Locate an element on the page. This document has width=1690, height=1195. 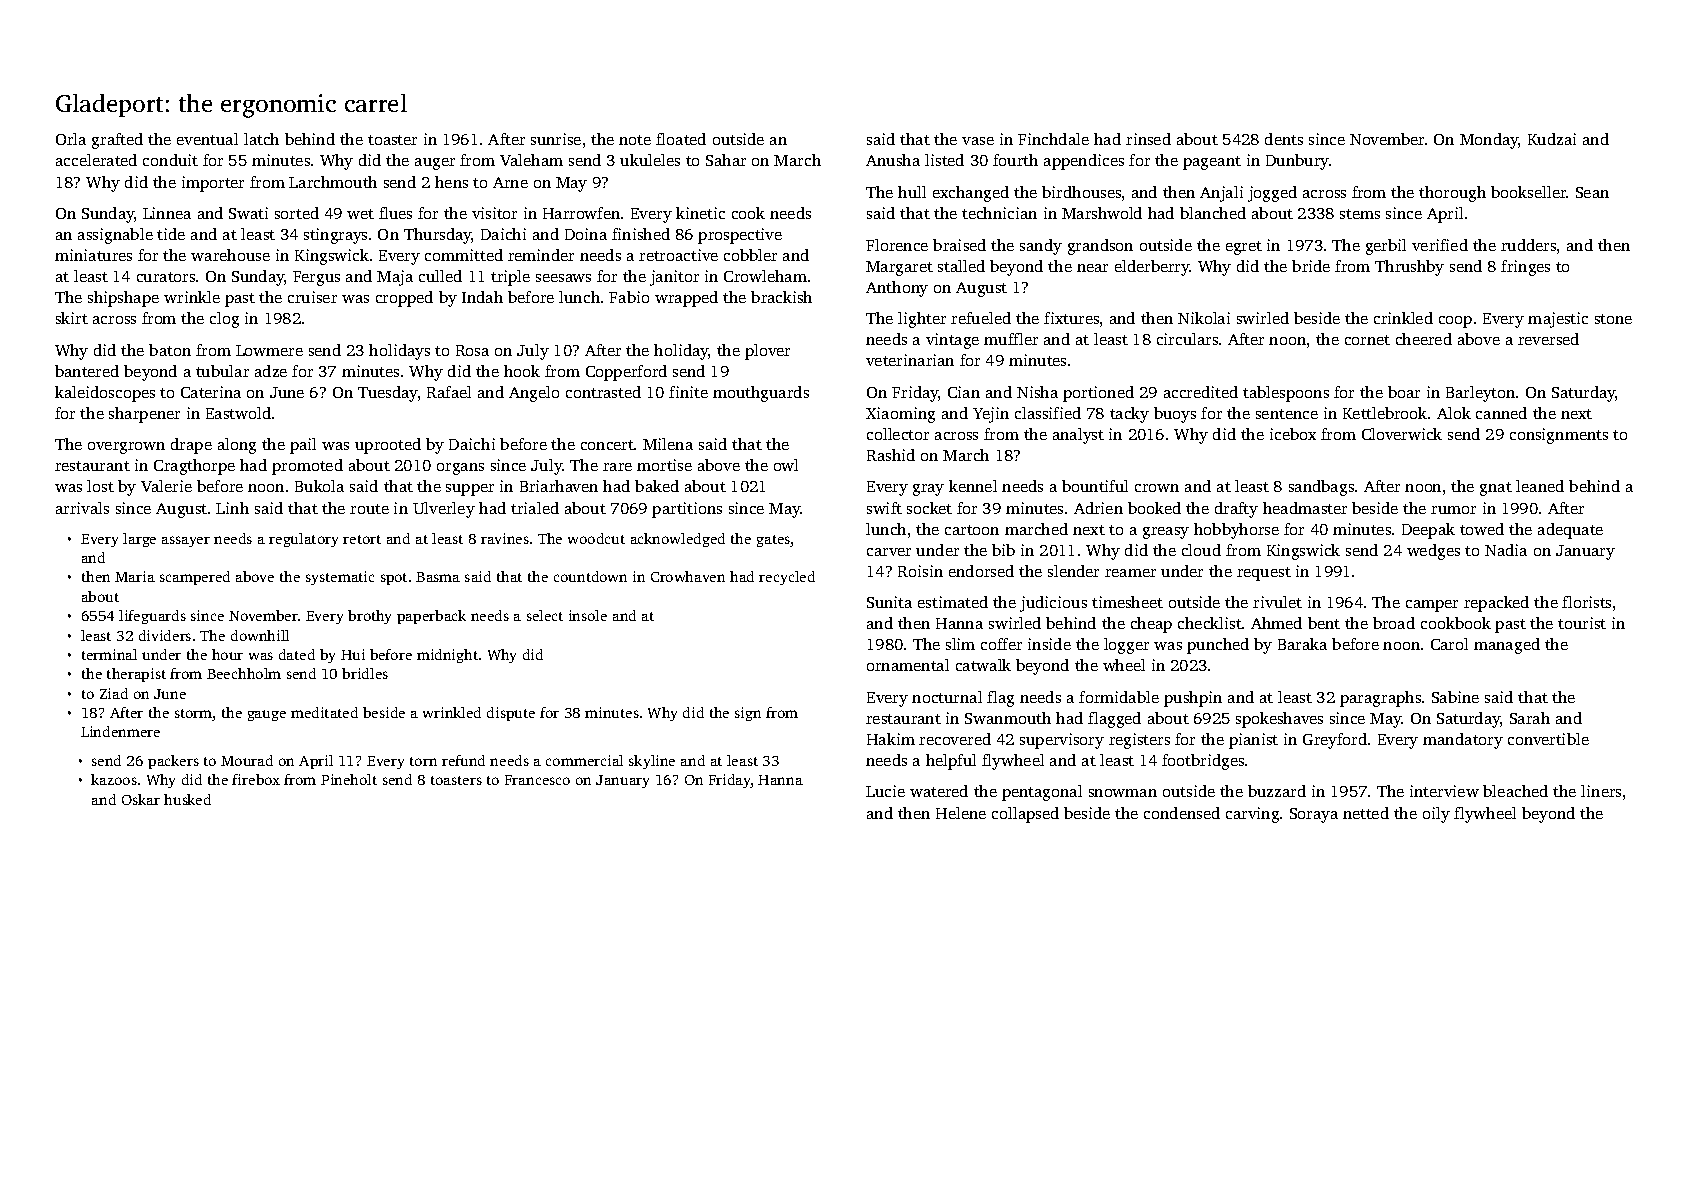
hobbyhorse is located at coordinates (1236, 531).
